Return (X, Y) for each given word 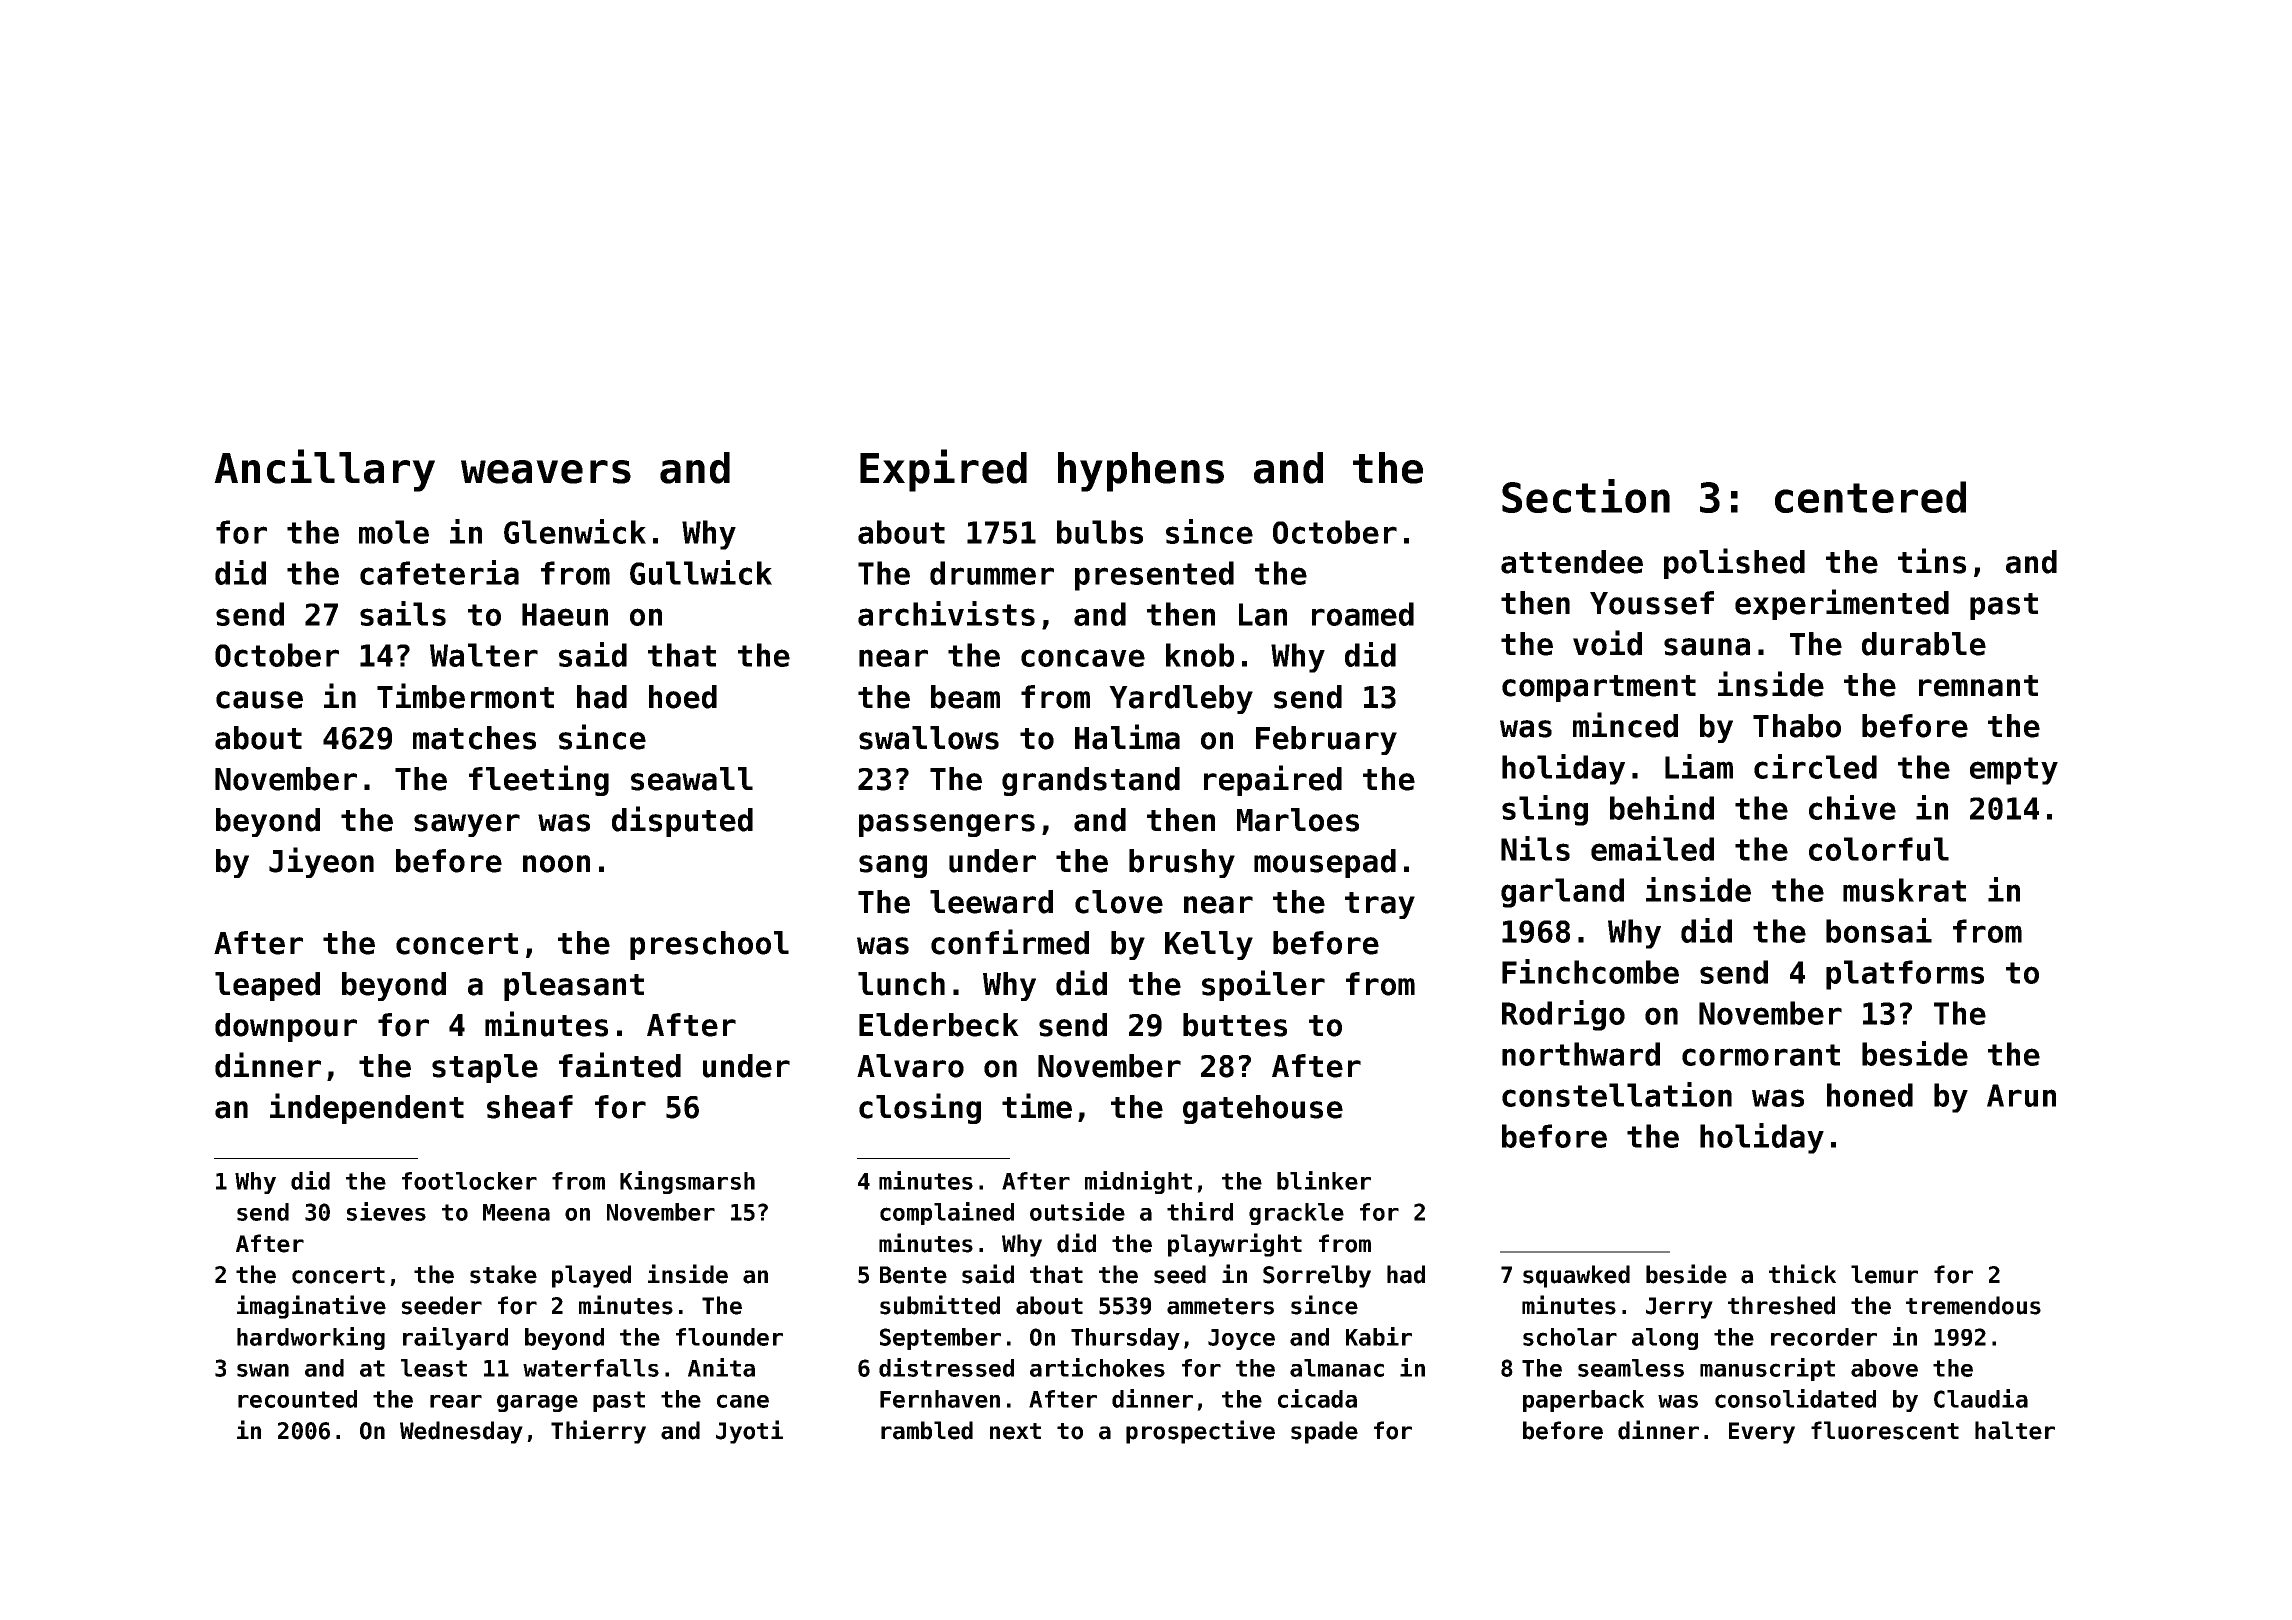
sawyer (467, 825)
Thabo (1797, 726)
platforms (1905, 975)
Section (1586, 496)
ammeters (1220, 1306)
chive (1852, 807)
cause (259, 700)
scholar (1570, 1337)
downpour (286, 1027)
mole (394, 532)
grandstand (1091, 781)
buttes (1235, 1025)
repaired (1273, 780)
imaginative (311, 1307)
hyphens (1141, 472)
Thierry (598, 1432)
